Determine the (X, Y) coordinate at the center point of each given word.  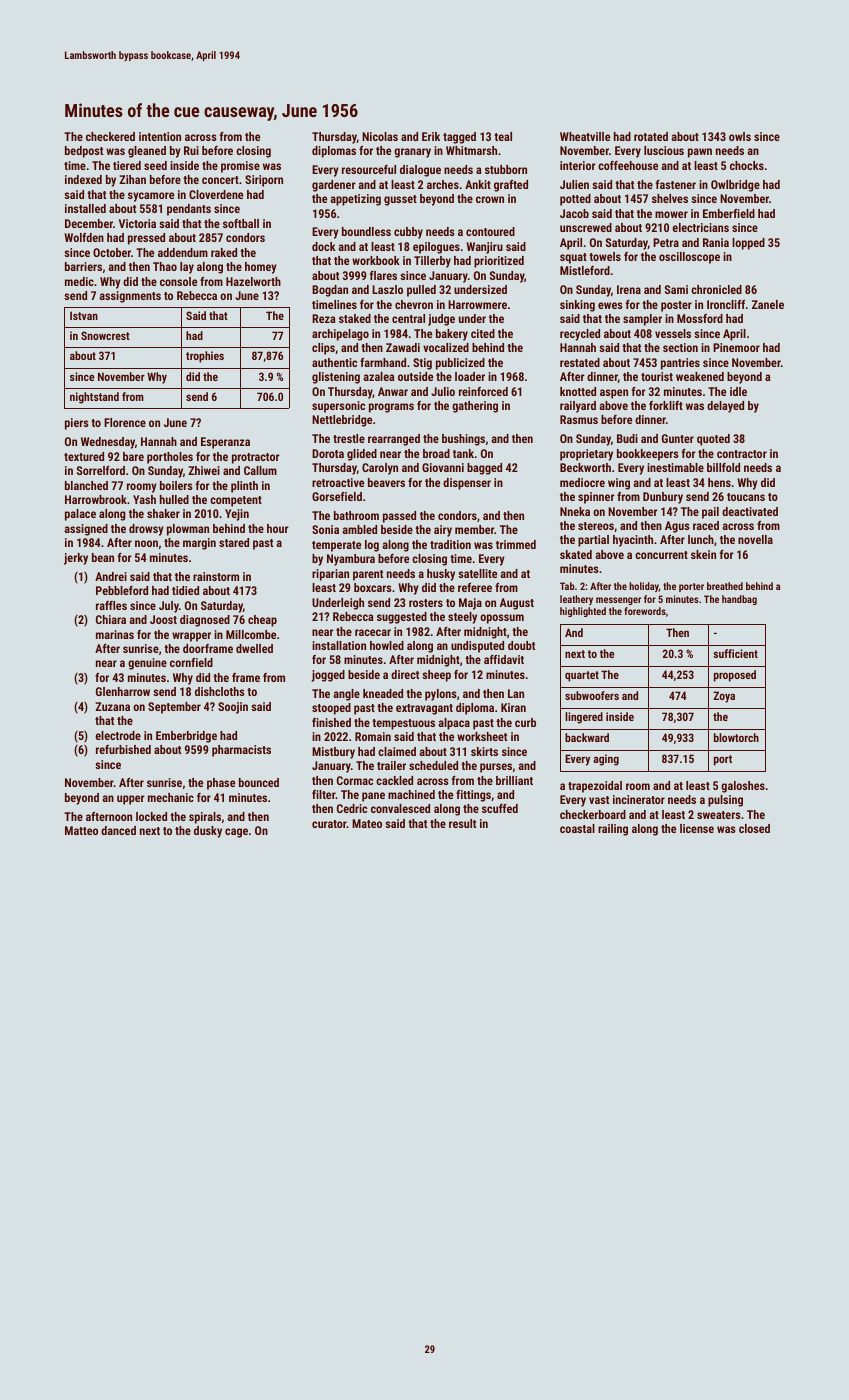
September (174, 708)
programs (391, 408)
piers (77, 424)
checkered (110, 136)
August (517, 604)
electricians (700, 227)
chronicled (716, 289)
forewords (645, 611)
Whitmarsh (471, 150)
